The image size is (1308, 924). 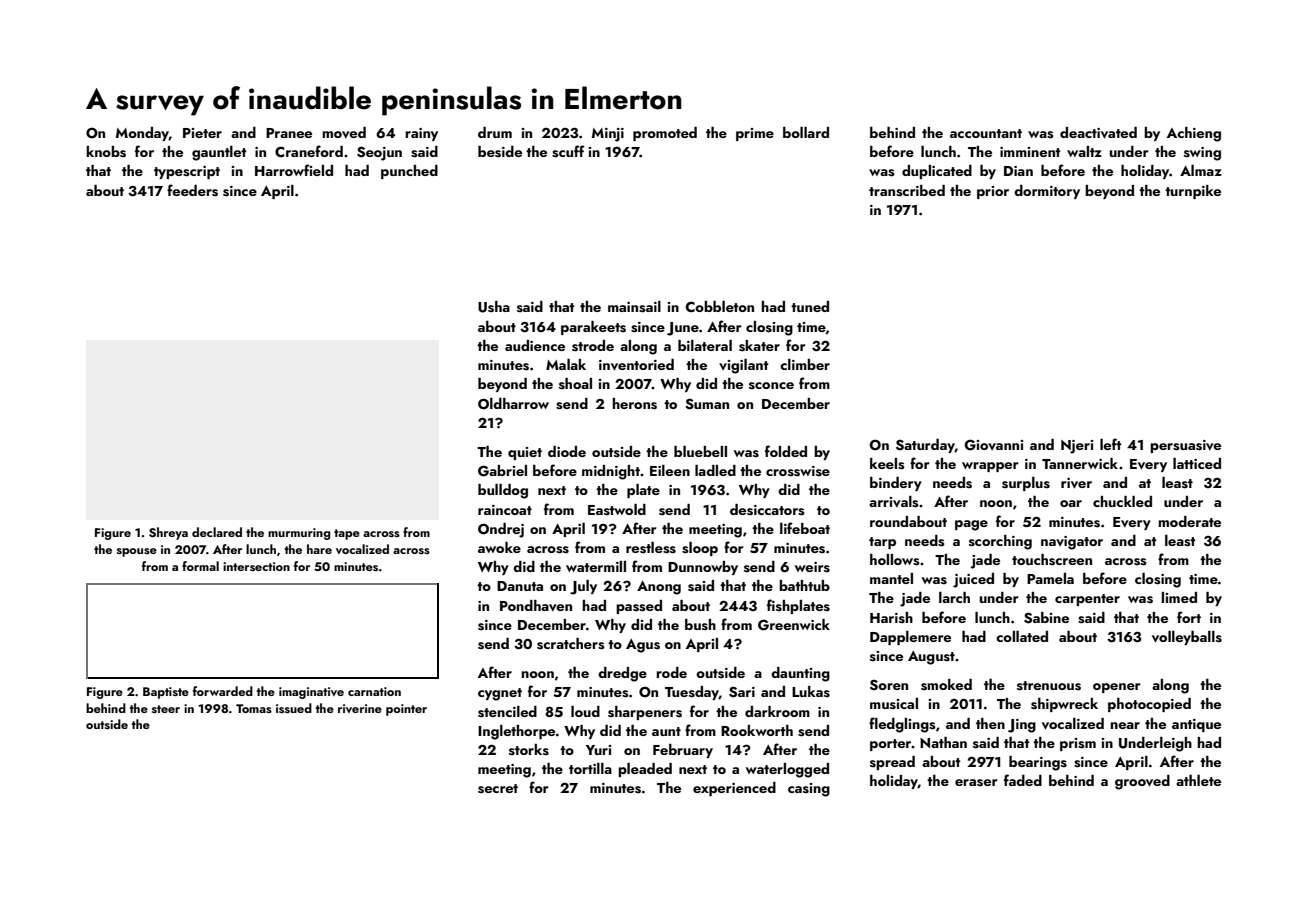 I want to click on tortilla, so click(x=590, y=768).
